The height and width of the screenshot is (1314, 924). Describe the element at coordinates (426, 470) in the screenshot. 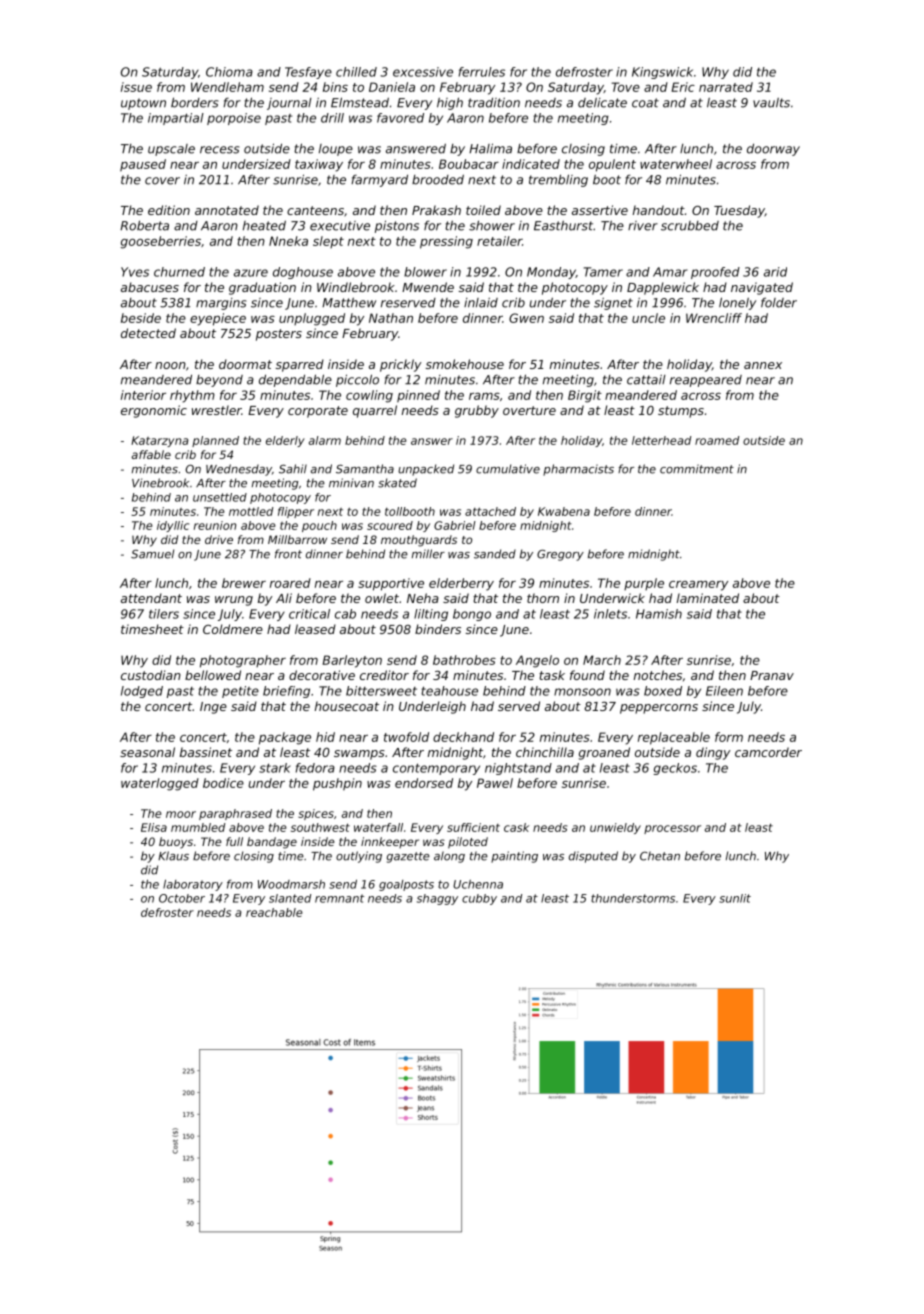

I see `unpacked` at that location.
